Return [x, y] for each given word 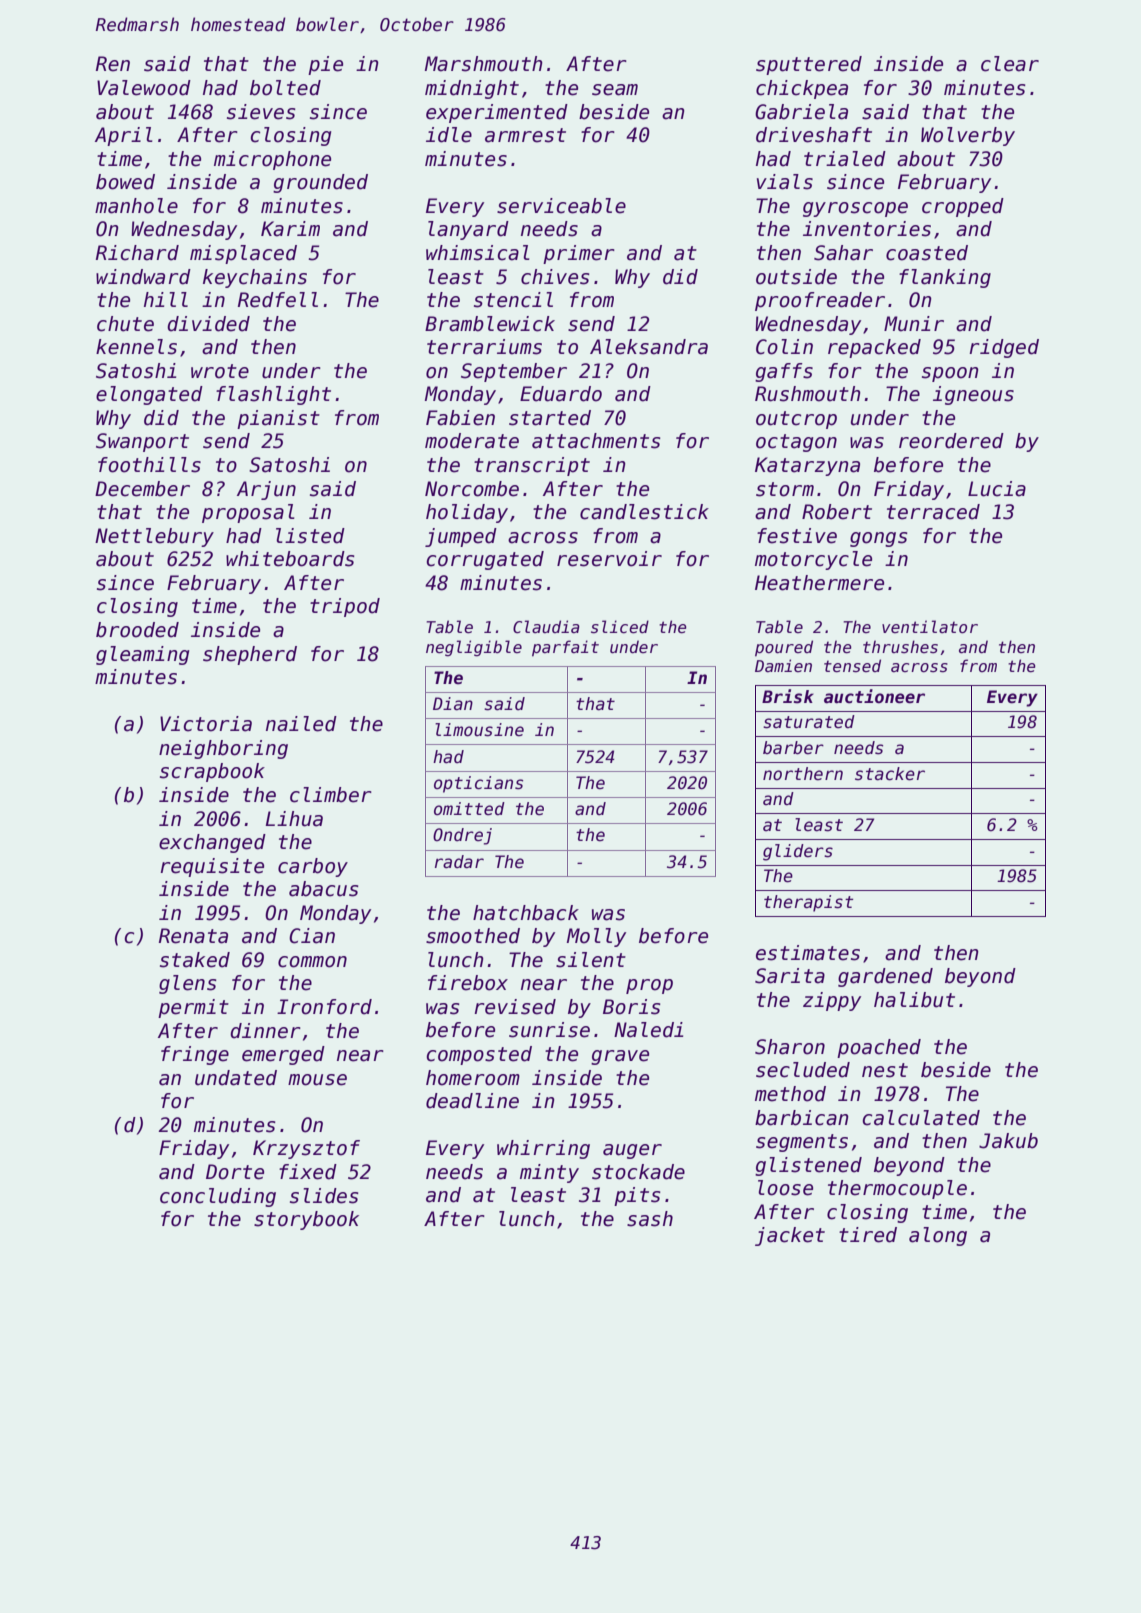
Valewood [144, 88]
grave [620, 1057]
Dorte [235, 1172]
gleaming [142, 655]
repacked [874, 348]
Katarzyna [807, 466]
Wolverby [968, 136]
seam [615, 90]
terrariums [484, 347]
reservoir [609, 559]
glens [188, 984]
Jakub [1008, 1141]
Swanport [142, 442]
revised [515, 1007]
